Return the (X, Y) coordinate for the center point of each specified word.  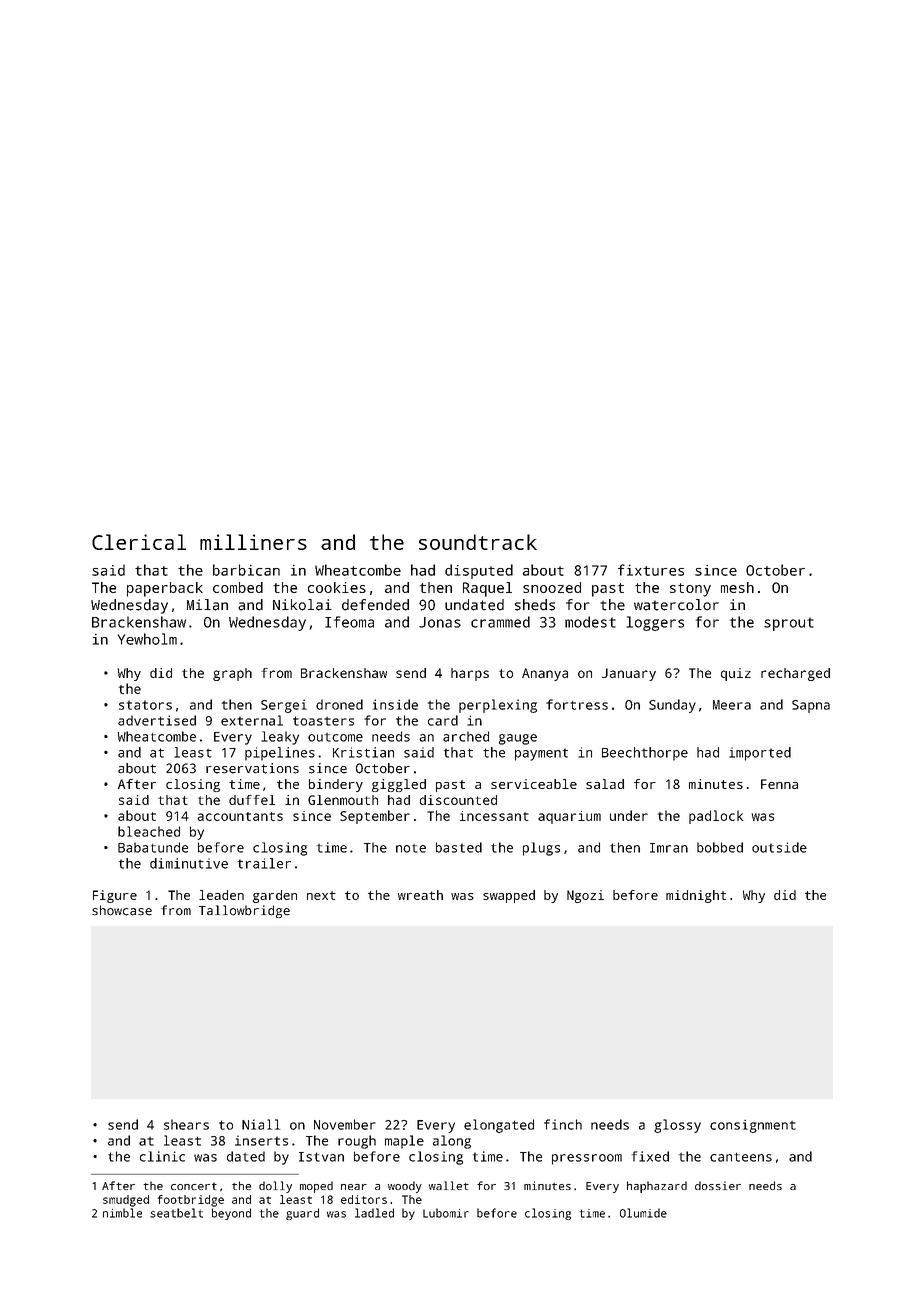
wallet (449, 1185)
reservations (252, 768)
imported (760, 754)
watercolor (676, 605)
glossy (677, 1126)
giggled (399, 785)
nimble (122, 1213)
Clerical (139, 542)
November (345, 1124)
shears (186, 1124)
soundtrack (478, 542)
